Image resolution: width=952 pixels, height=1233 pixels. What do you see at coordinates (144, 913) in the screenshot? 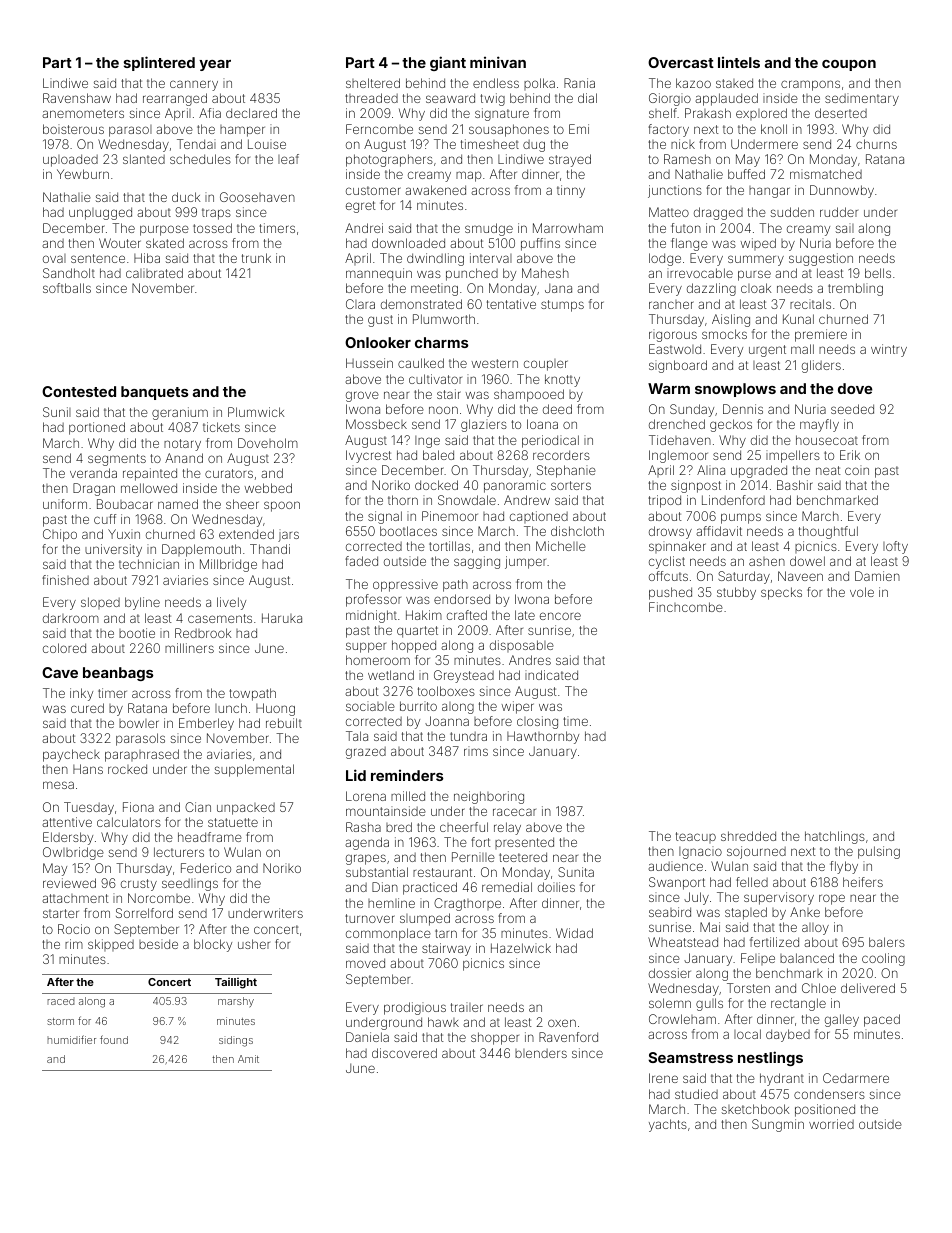
I see `Sorrelford` at bounding box center [144, 913].
